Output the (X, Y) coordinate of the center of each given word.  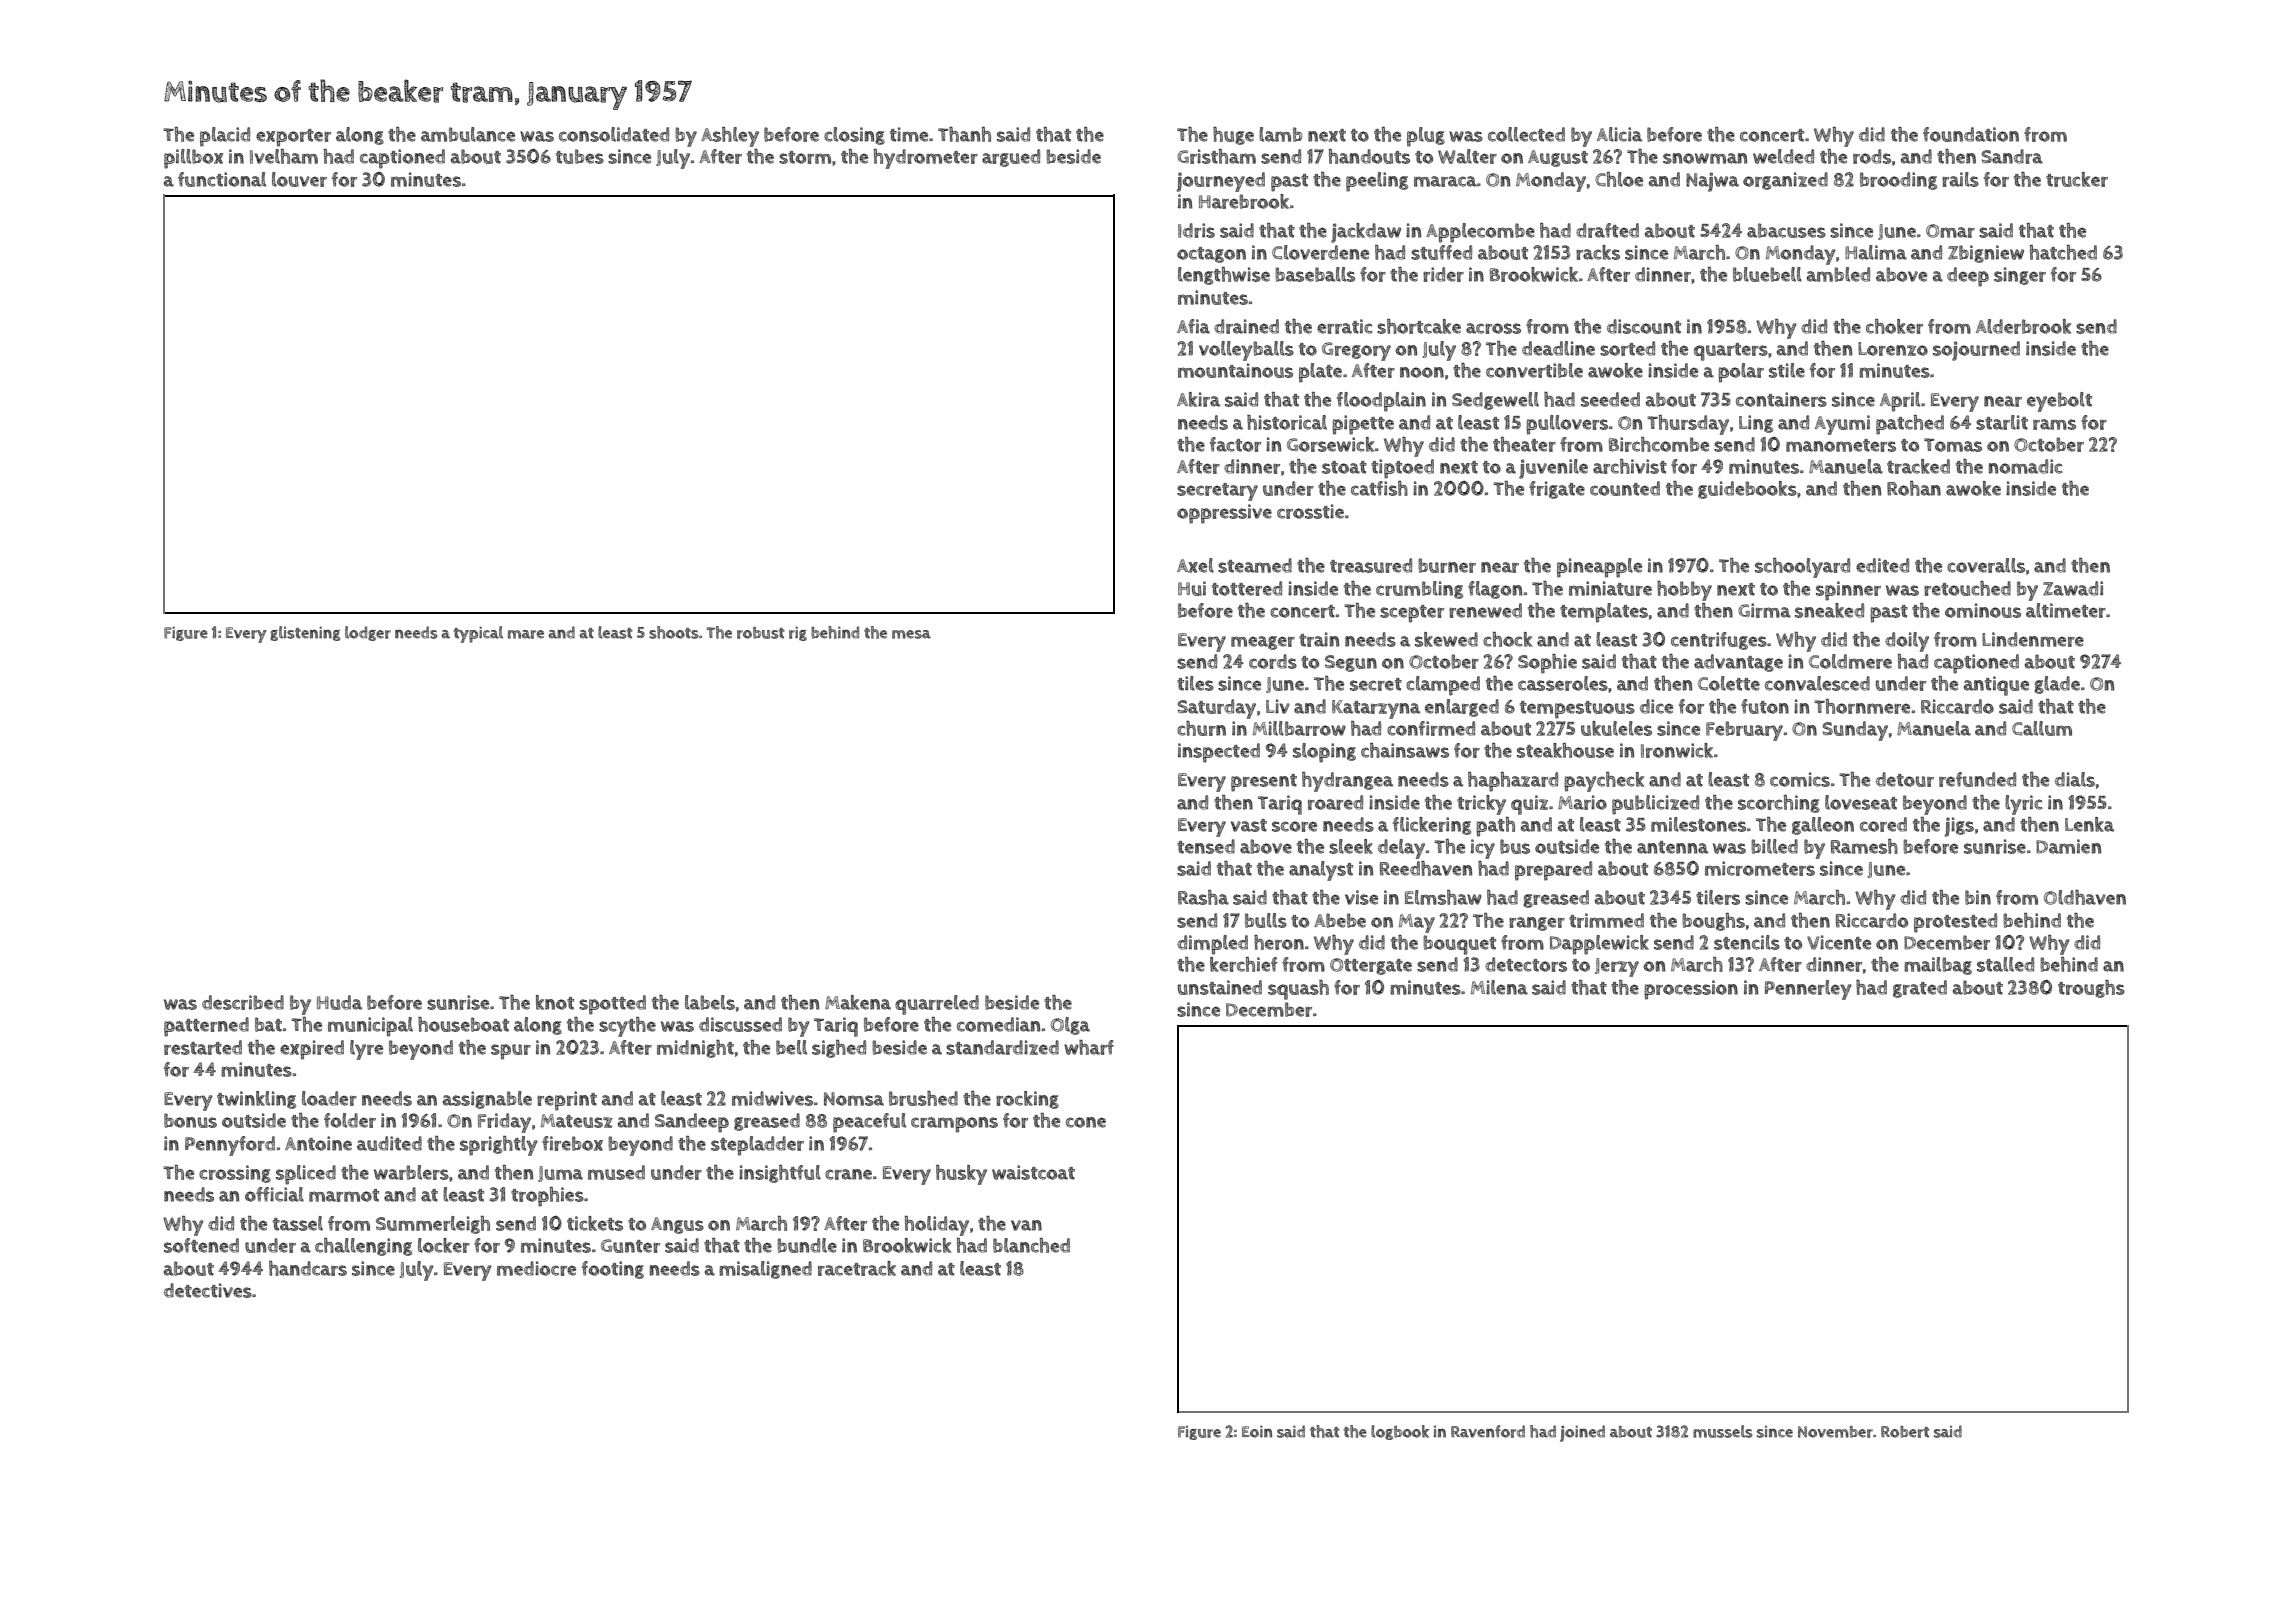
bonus (190, 1120)
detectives (208, 1290)
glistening (305, 633)
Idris (1196, 230)
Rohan (1914, 488)
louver (299, 179)
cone (1086, 1122)
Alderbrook (2023, 326)
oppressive (1224, 514)
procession (1691, 990)
